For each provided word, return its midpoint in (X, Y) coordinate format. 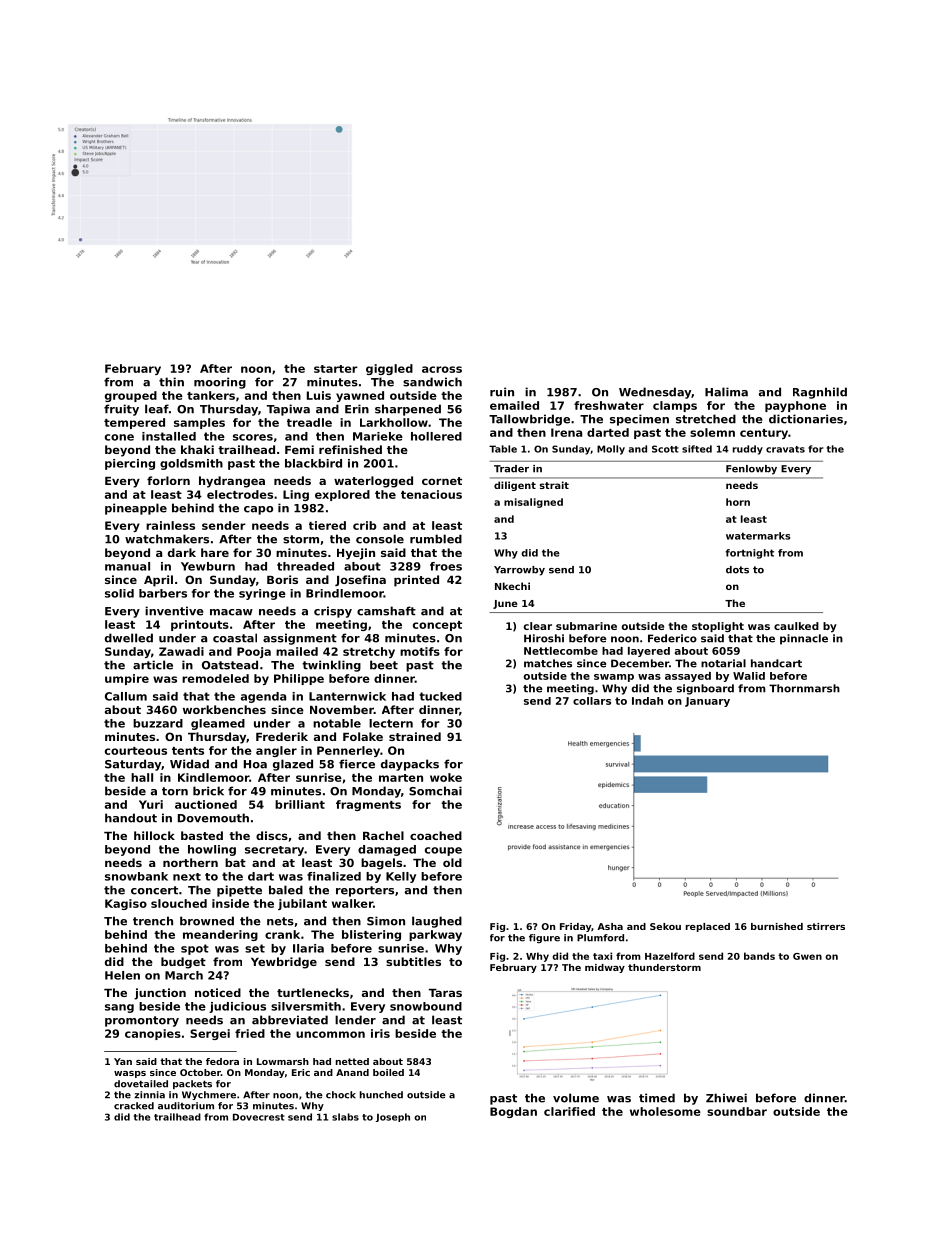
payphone (795, 406)
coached (436, 835)
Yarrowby (519, 571)
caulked (796, 626)
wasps (130, 1074)
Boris (282, 579)
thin (171, 382)
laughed (437, 922)
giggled (389, 369)
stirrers (826, 926)
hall (142, 777)
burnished (777, 926)
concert (154, 890)
